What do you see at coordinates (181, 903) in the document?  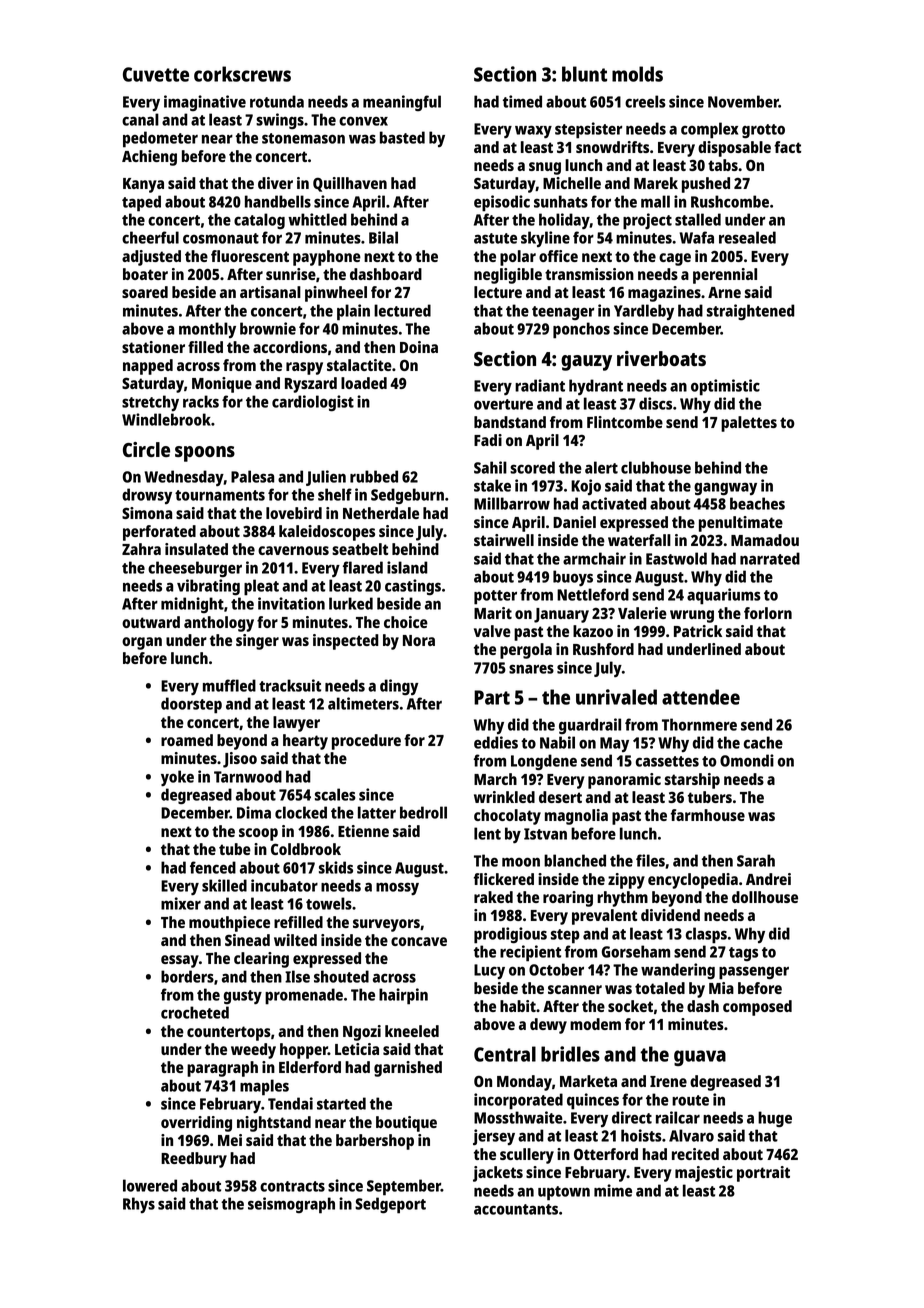 I see `mixer` at bounding box center [181, 903].
